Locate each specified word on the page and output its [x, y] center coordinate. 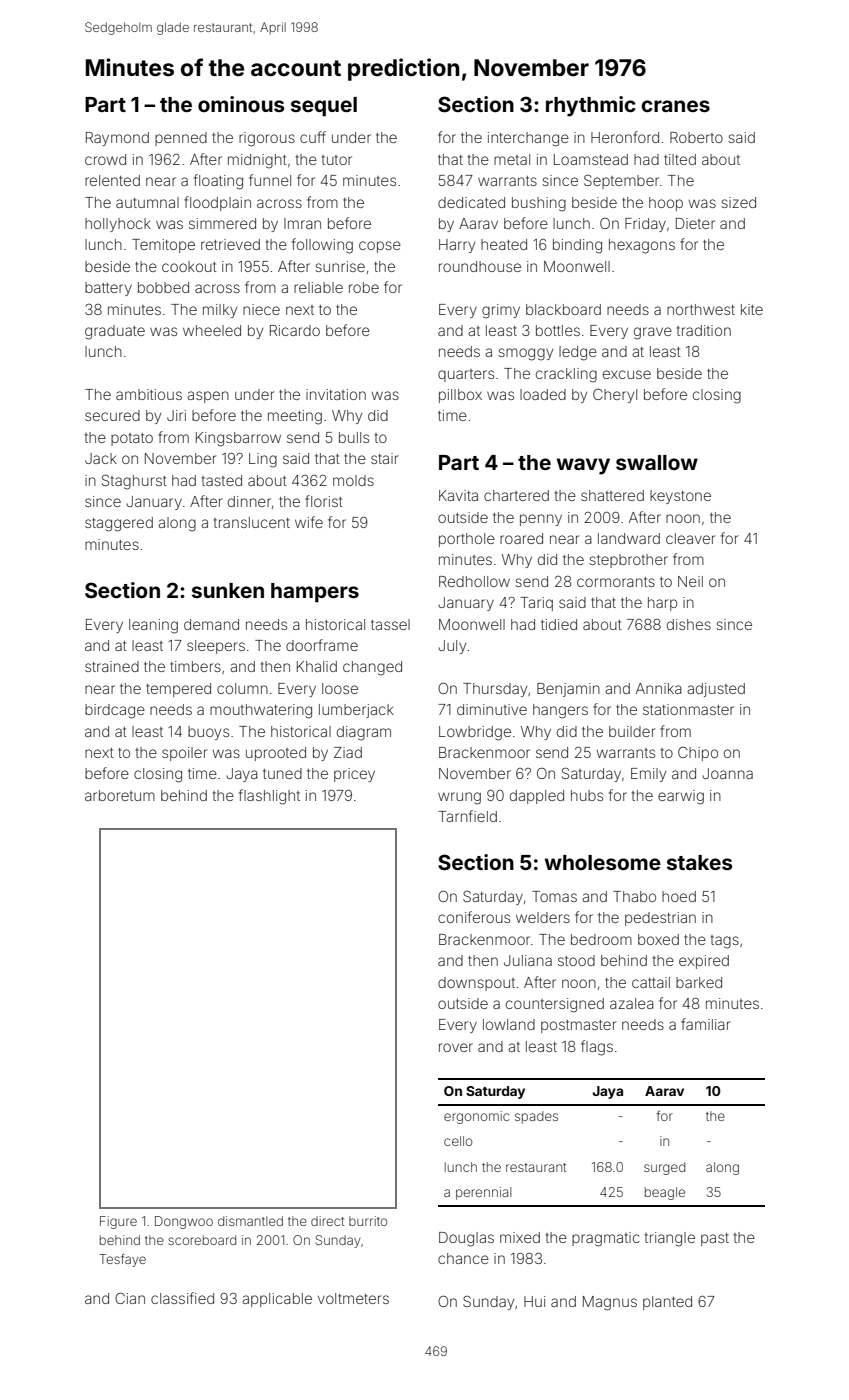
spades [536, 1117]
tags [725, 942]
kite [752, 309]
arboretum [120, 795]
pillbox [460, 396]
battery [108, 289]
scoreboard [202, 1240]
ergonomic [476, 1117]
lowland [509, 1024]
